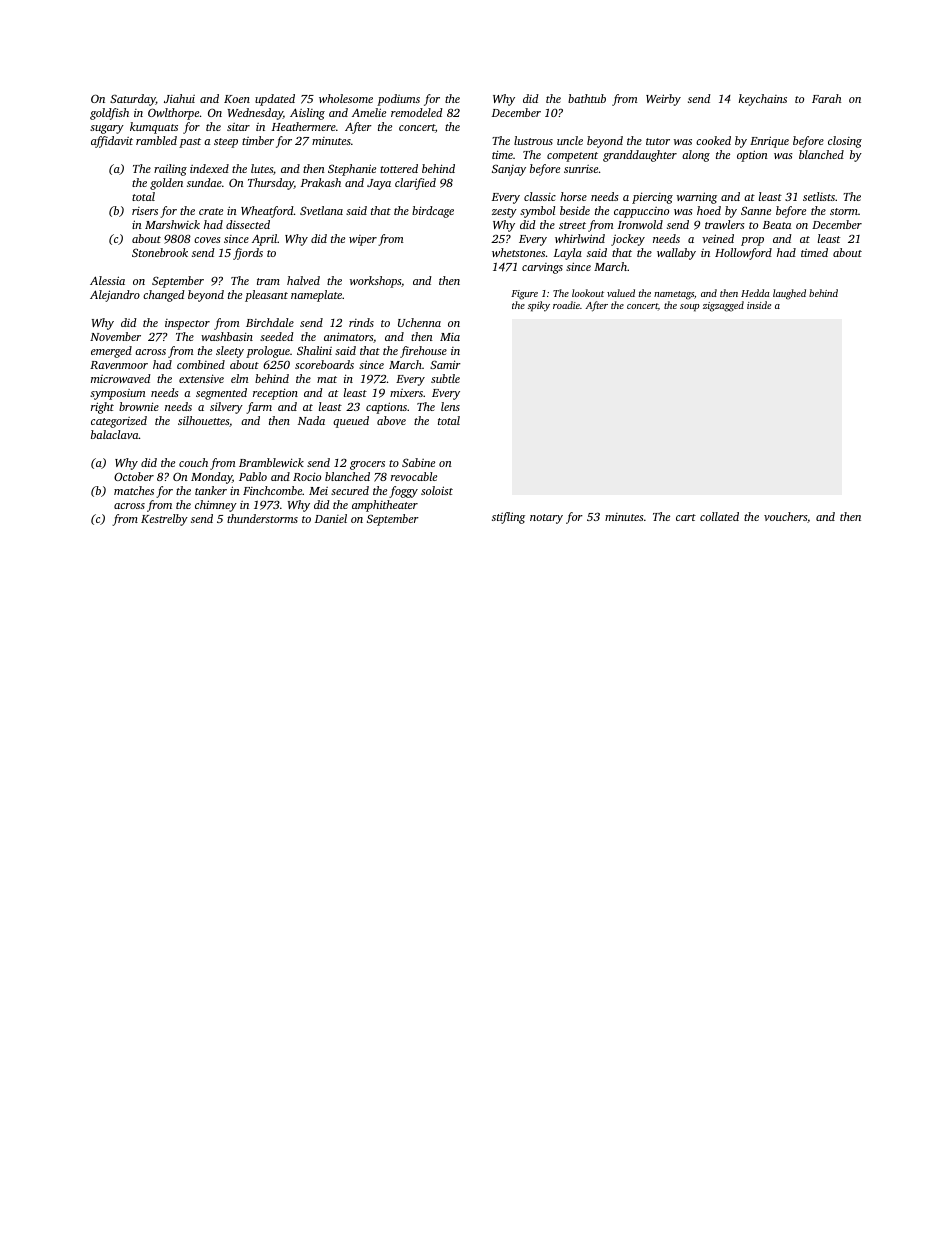  What do you see at coordinates (725, 224) in the page?
I see `trawlers` at bounding box center [725, 224].
